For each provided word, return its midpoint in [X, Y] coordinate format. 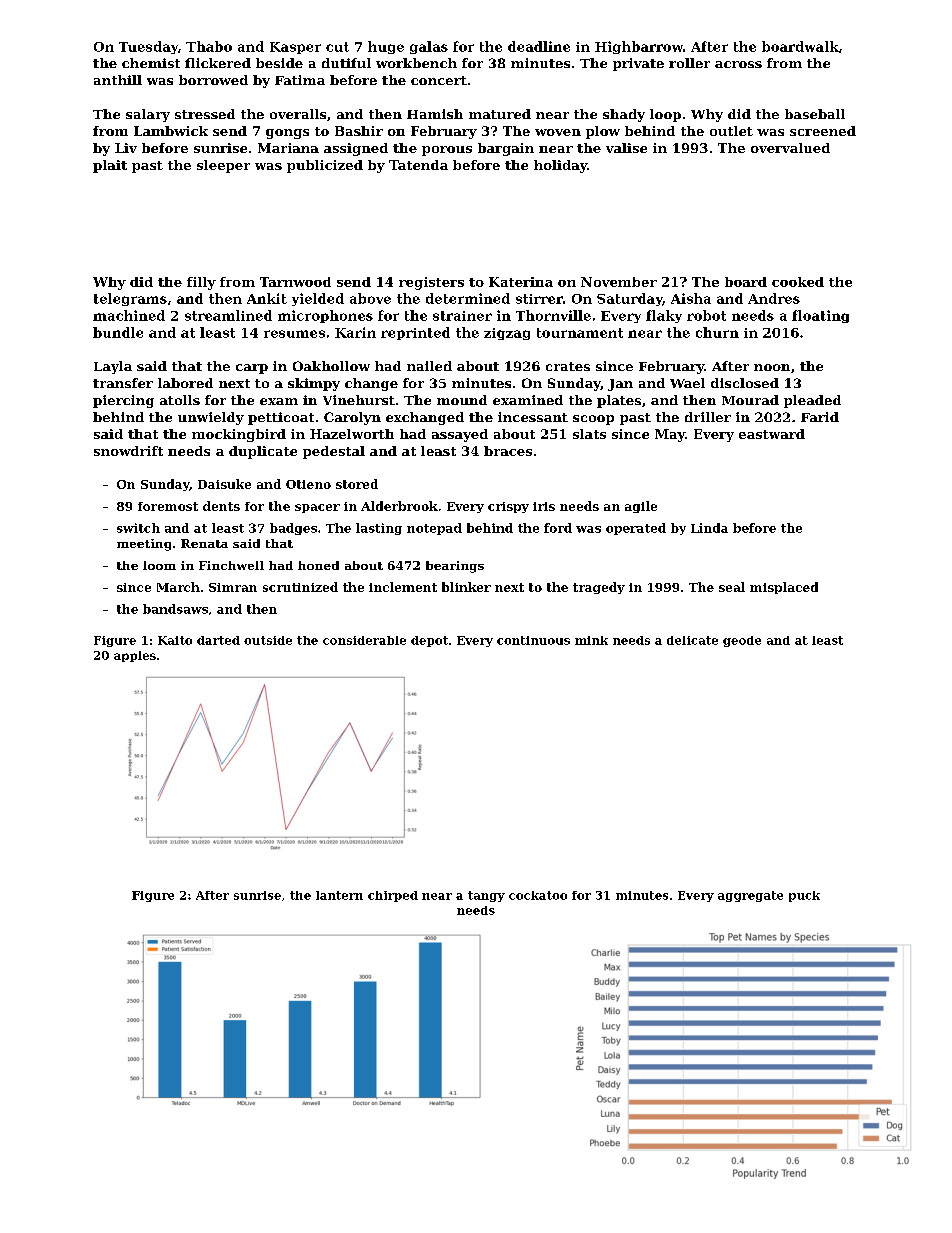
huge [386, 47]
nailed [429, 366]
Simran [233, 587]
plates [619, 401]
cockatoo [538, 895]
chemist [151, 63]
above [370, 298]
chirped [393, 896]
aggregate [750, 896]
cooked [798, 282]
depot [429, 641]
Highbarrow [639, 47]
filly [201, 283]
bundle [118, 332]
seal [732, 587]
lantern [339, 895]
